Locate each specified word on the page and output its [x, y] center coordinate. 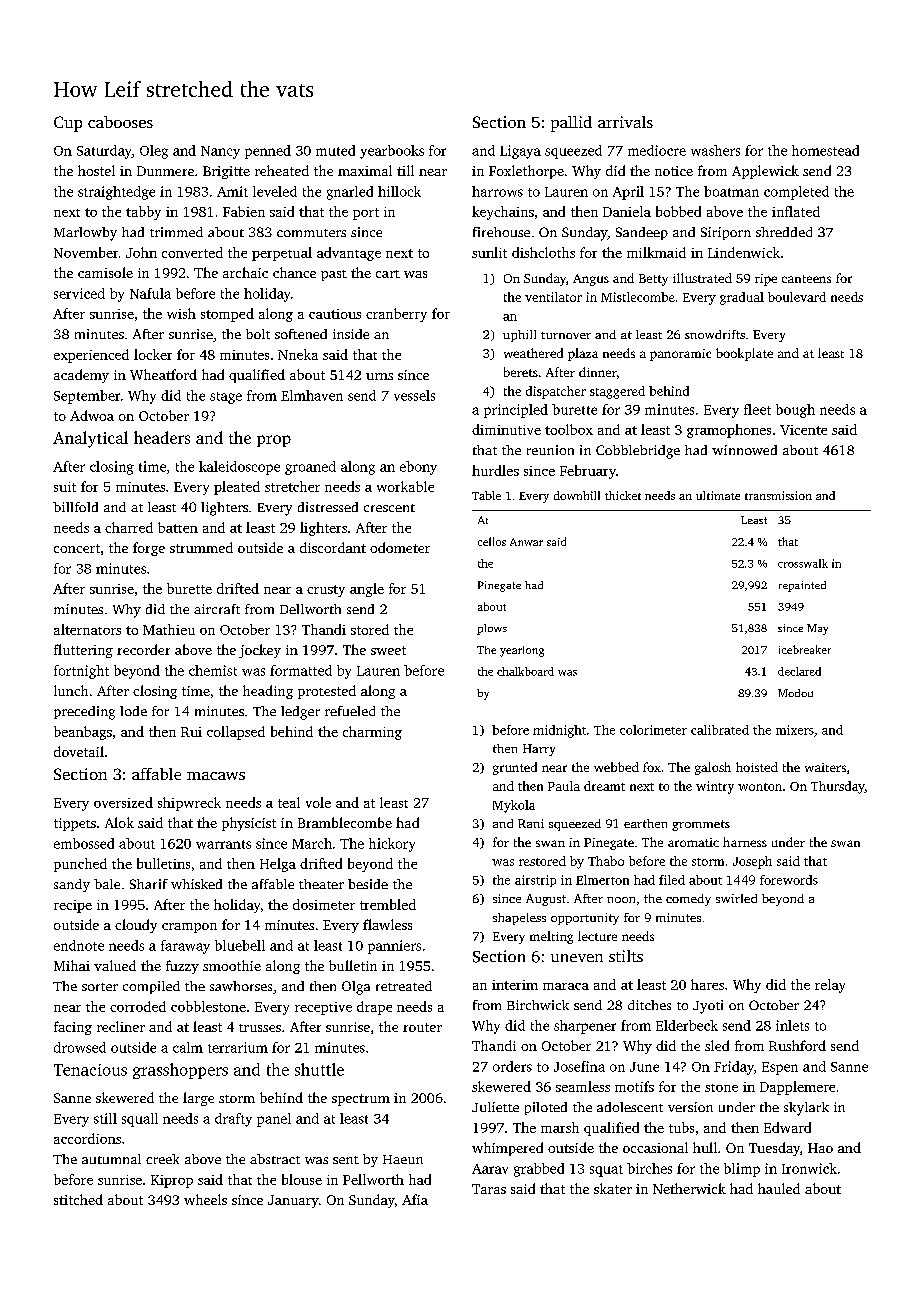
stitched [78, 1199]
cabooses [120, 122]
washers [715, 150]
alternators [87, 629]
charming [372, 733]
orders [512, 1066]
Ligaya [520, 152]
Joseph [752, 862]
